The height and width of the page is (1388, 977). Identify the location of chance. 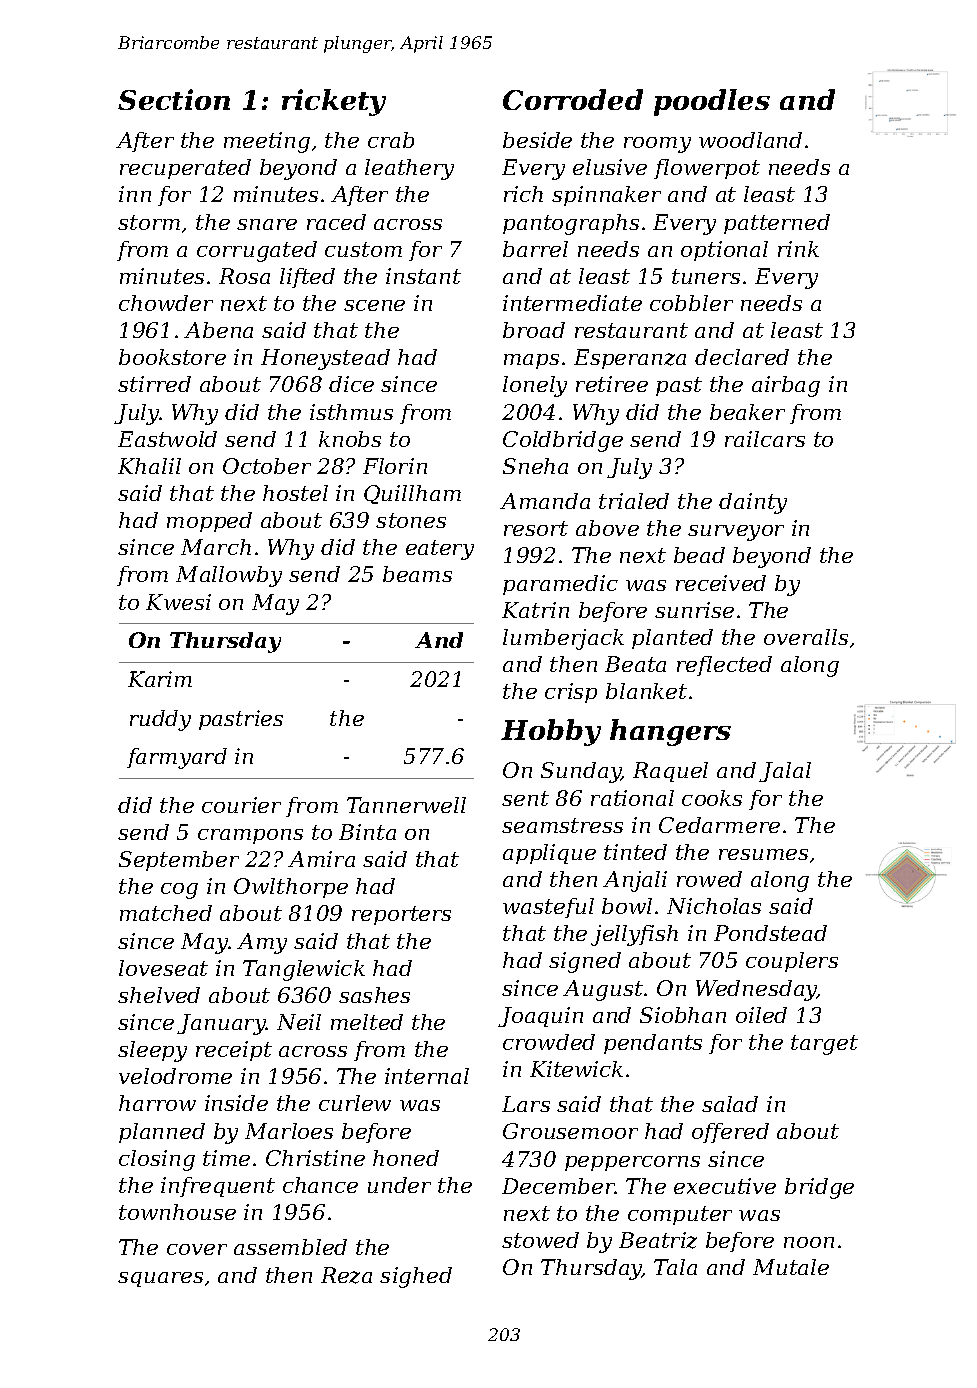
(320, 1185).
